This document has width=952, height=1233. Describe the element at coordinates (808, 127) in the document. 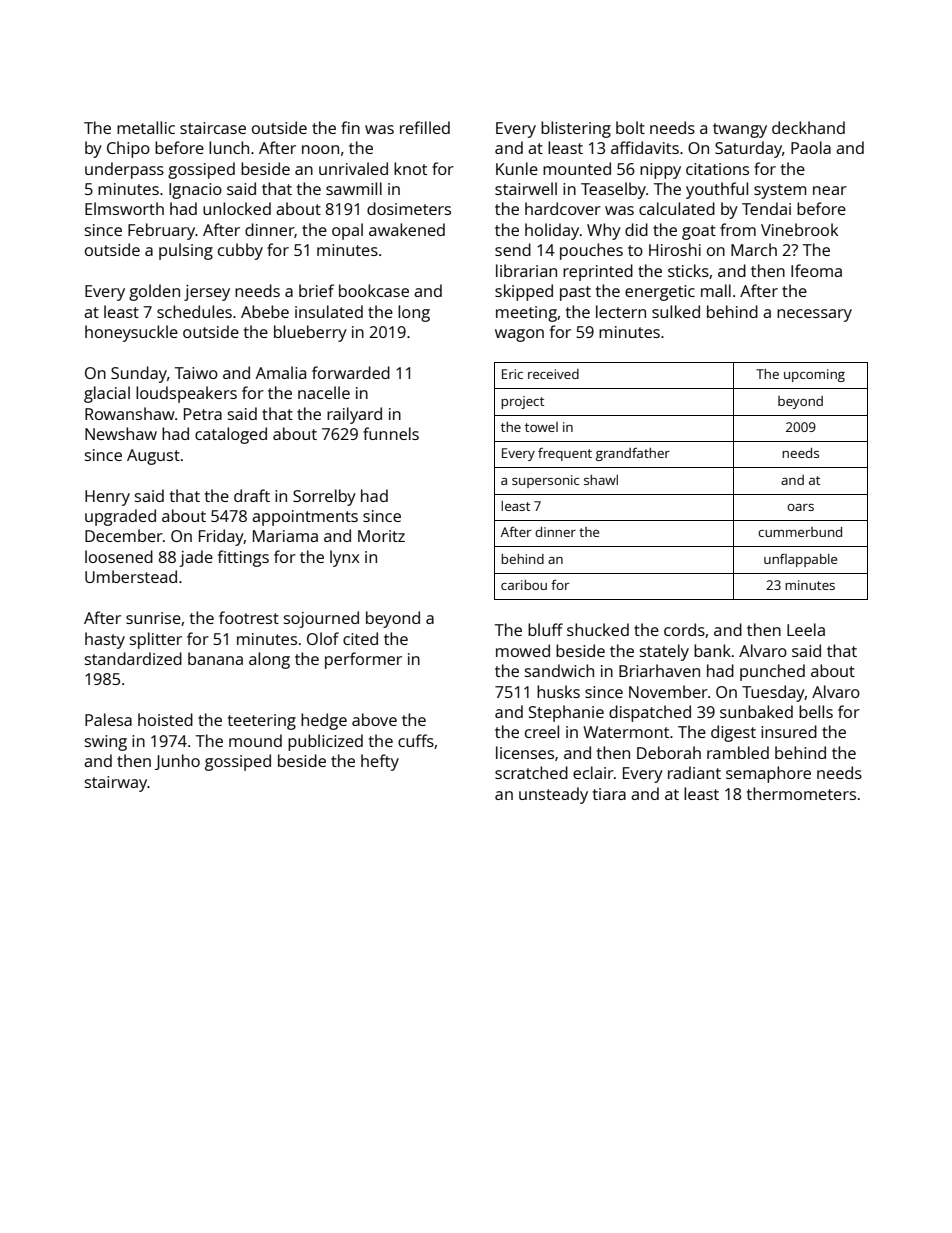

I see `deckhand` at that location.
